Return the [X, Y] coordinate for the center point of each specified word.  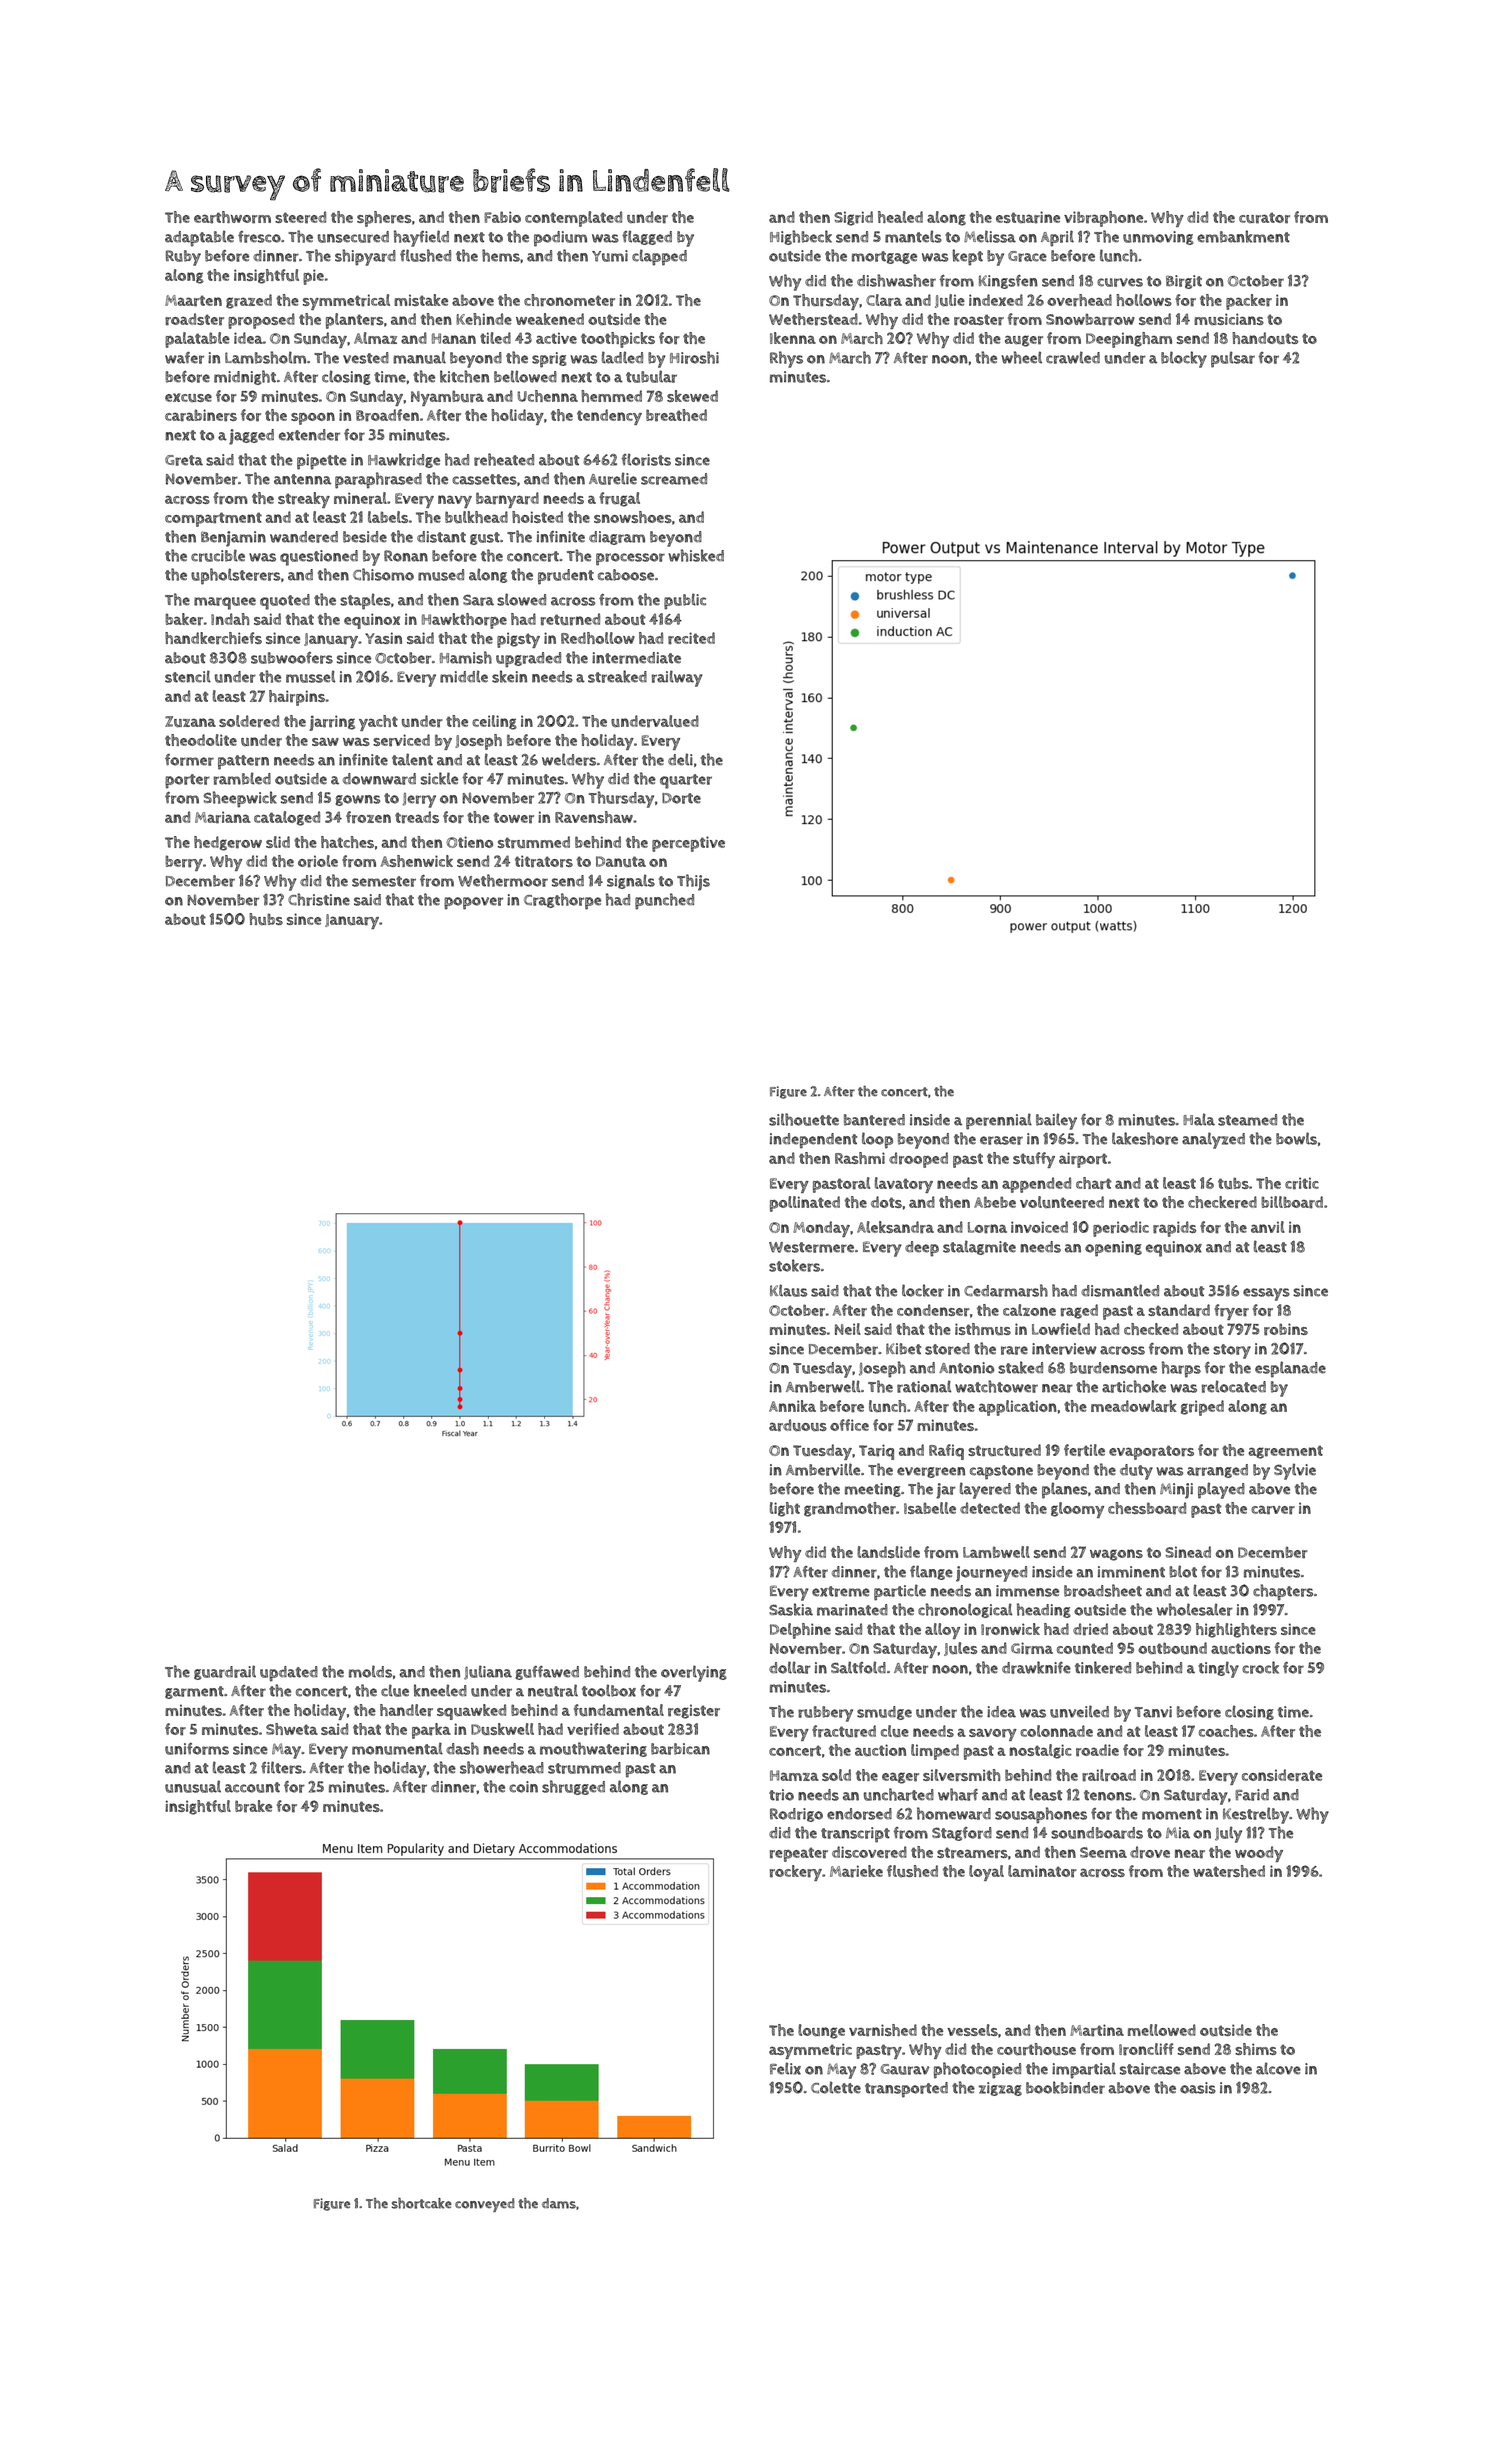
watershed [1229, 1871]
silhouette [804, 1119]
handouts [1265, 338]
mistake [421, 300]
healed [900, 217]
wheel [1021, 357]
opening [1113, 1249]
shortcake [422, 2203]
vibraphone [1103, 219]
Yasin [383, 638]
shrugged [573, 1787]
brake [253, 1806]
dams [559, 2203]
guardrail [225, 1672]
